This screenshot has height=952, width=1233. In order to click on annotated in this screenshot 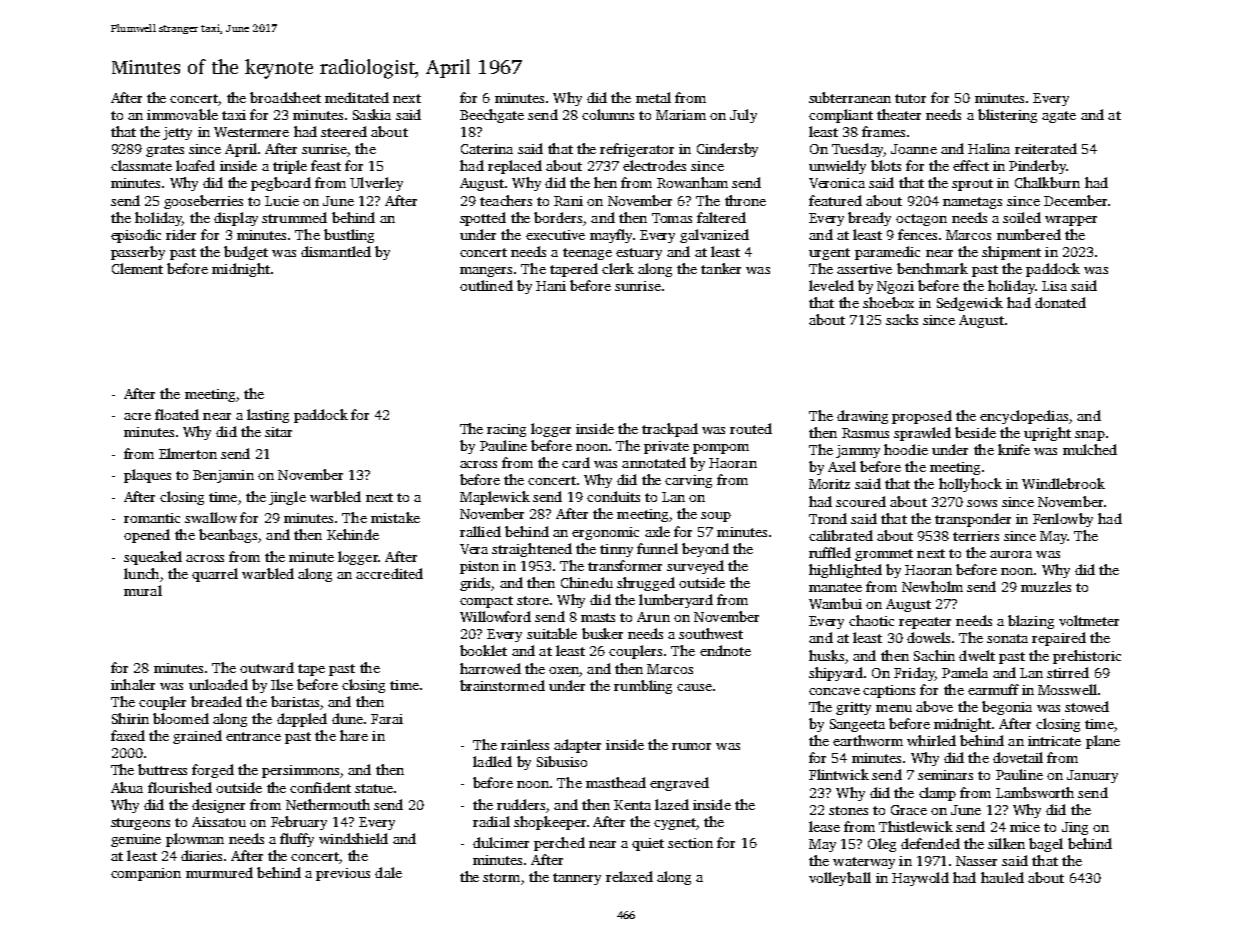, I will do `click(654, 462)`.
